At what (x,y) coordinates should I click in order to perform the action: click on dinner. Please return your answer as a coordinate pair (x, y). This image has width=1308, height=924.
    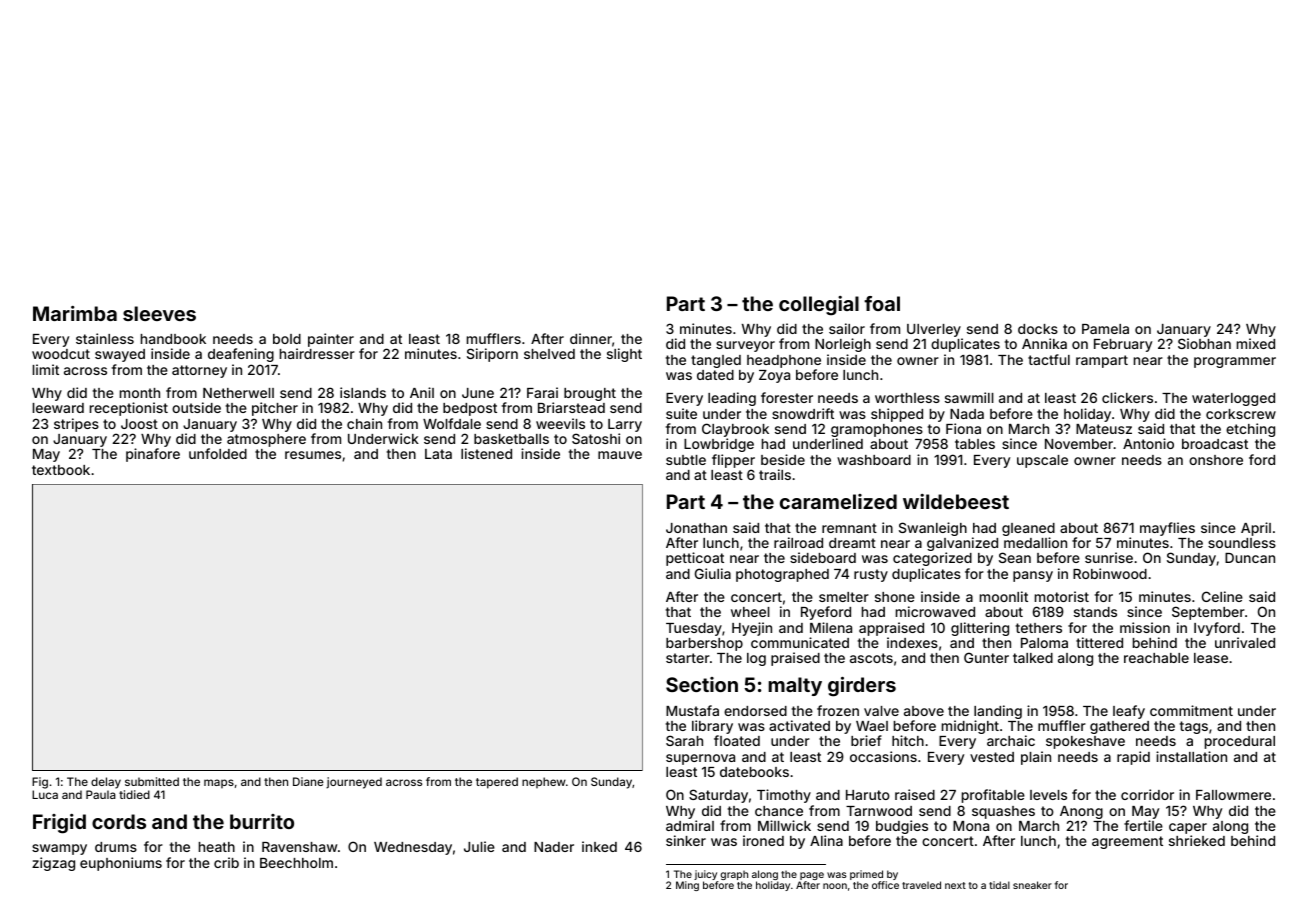
    Looking at the image, I should click on (591, 338).
